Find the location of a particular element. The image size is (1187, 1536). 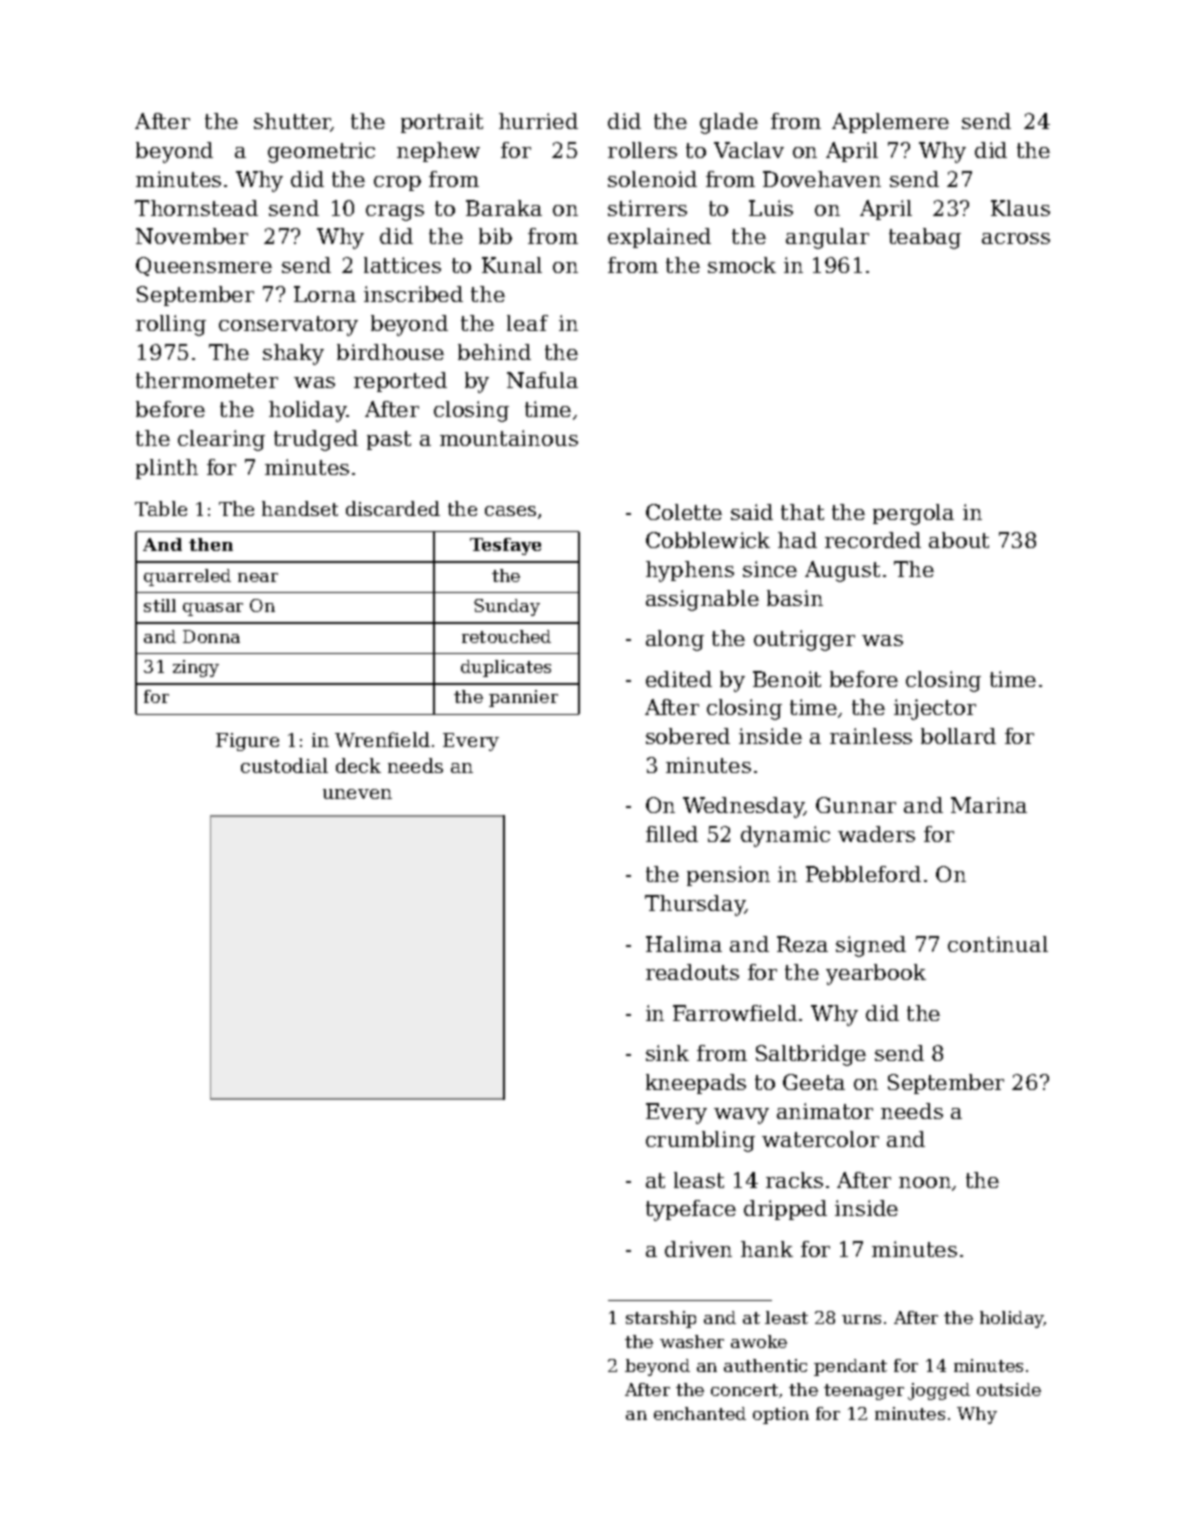

hurried is located at coordinates (538, 121).
